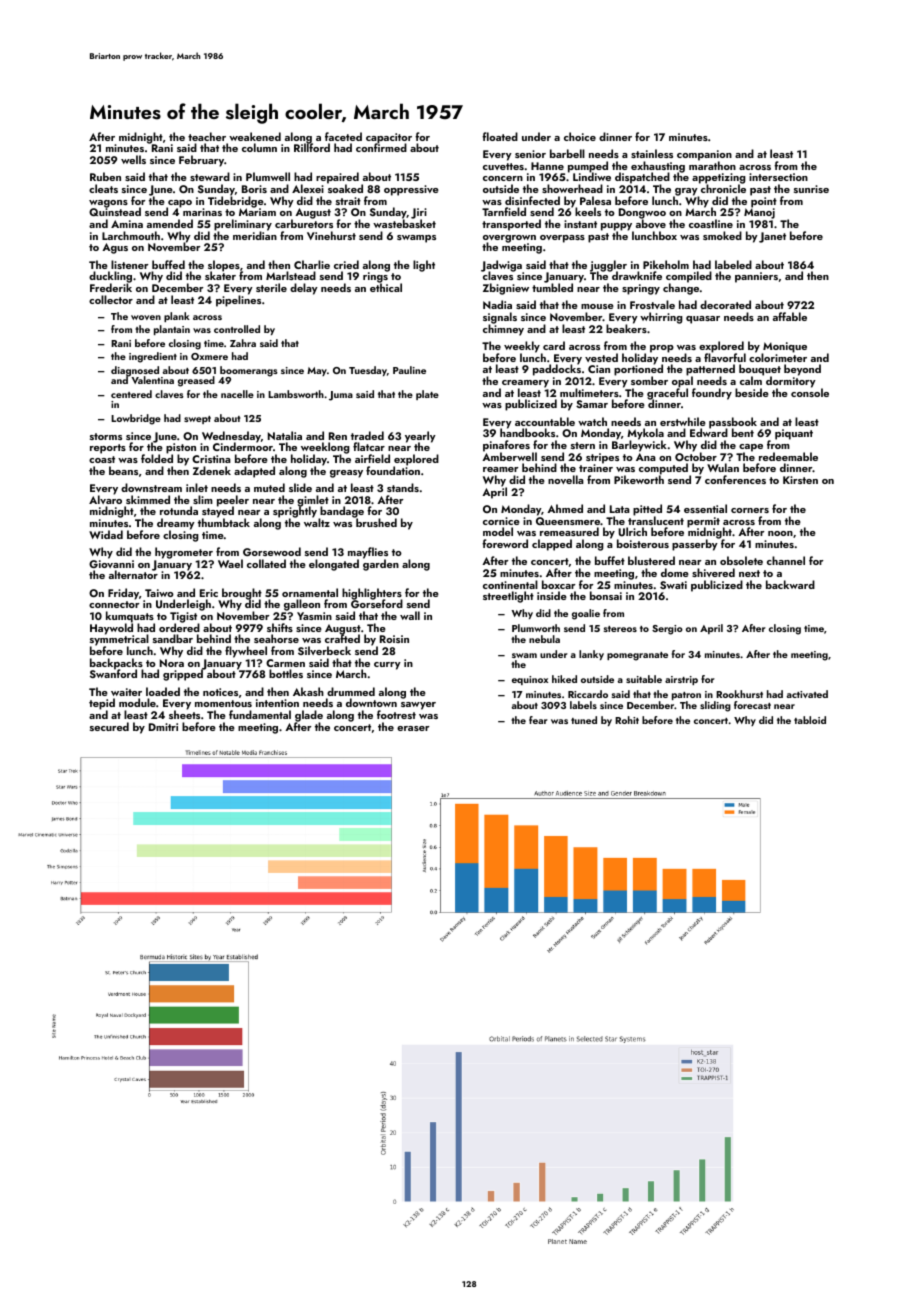 Image resolution: width=924 pixels, height=1308 pixels. Describe the element at coordinates (133, 575) in the page. I see `alternator` at that location.
